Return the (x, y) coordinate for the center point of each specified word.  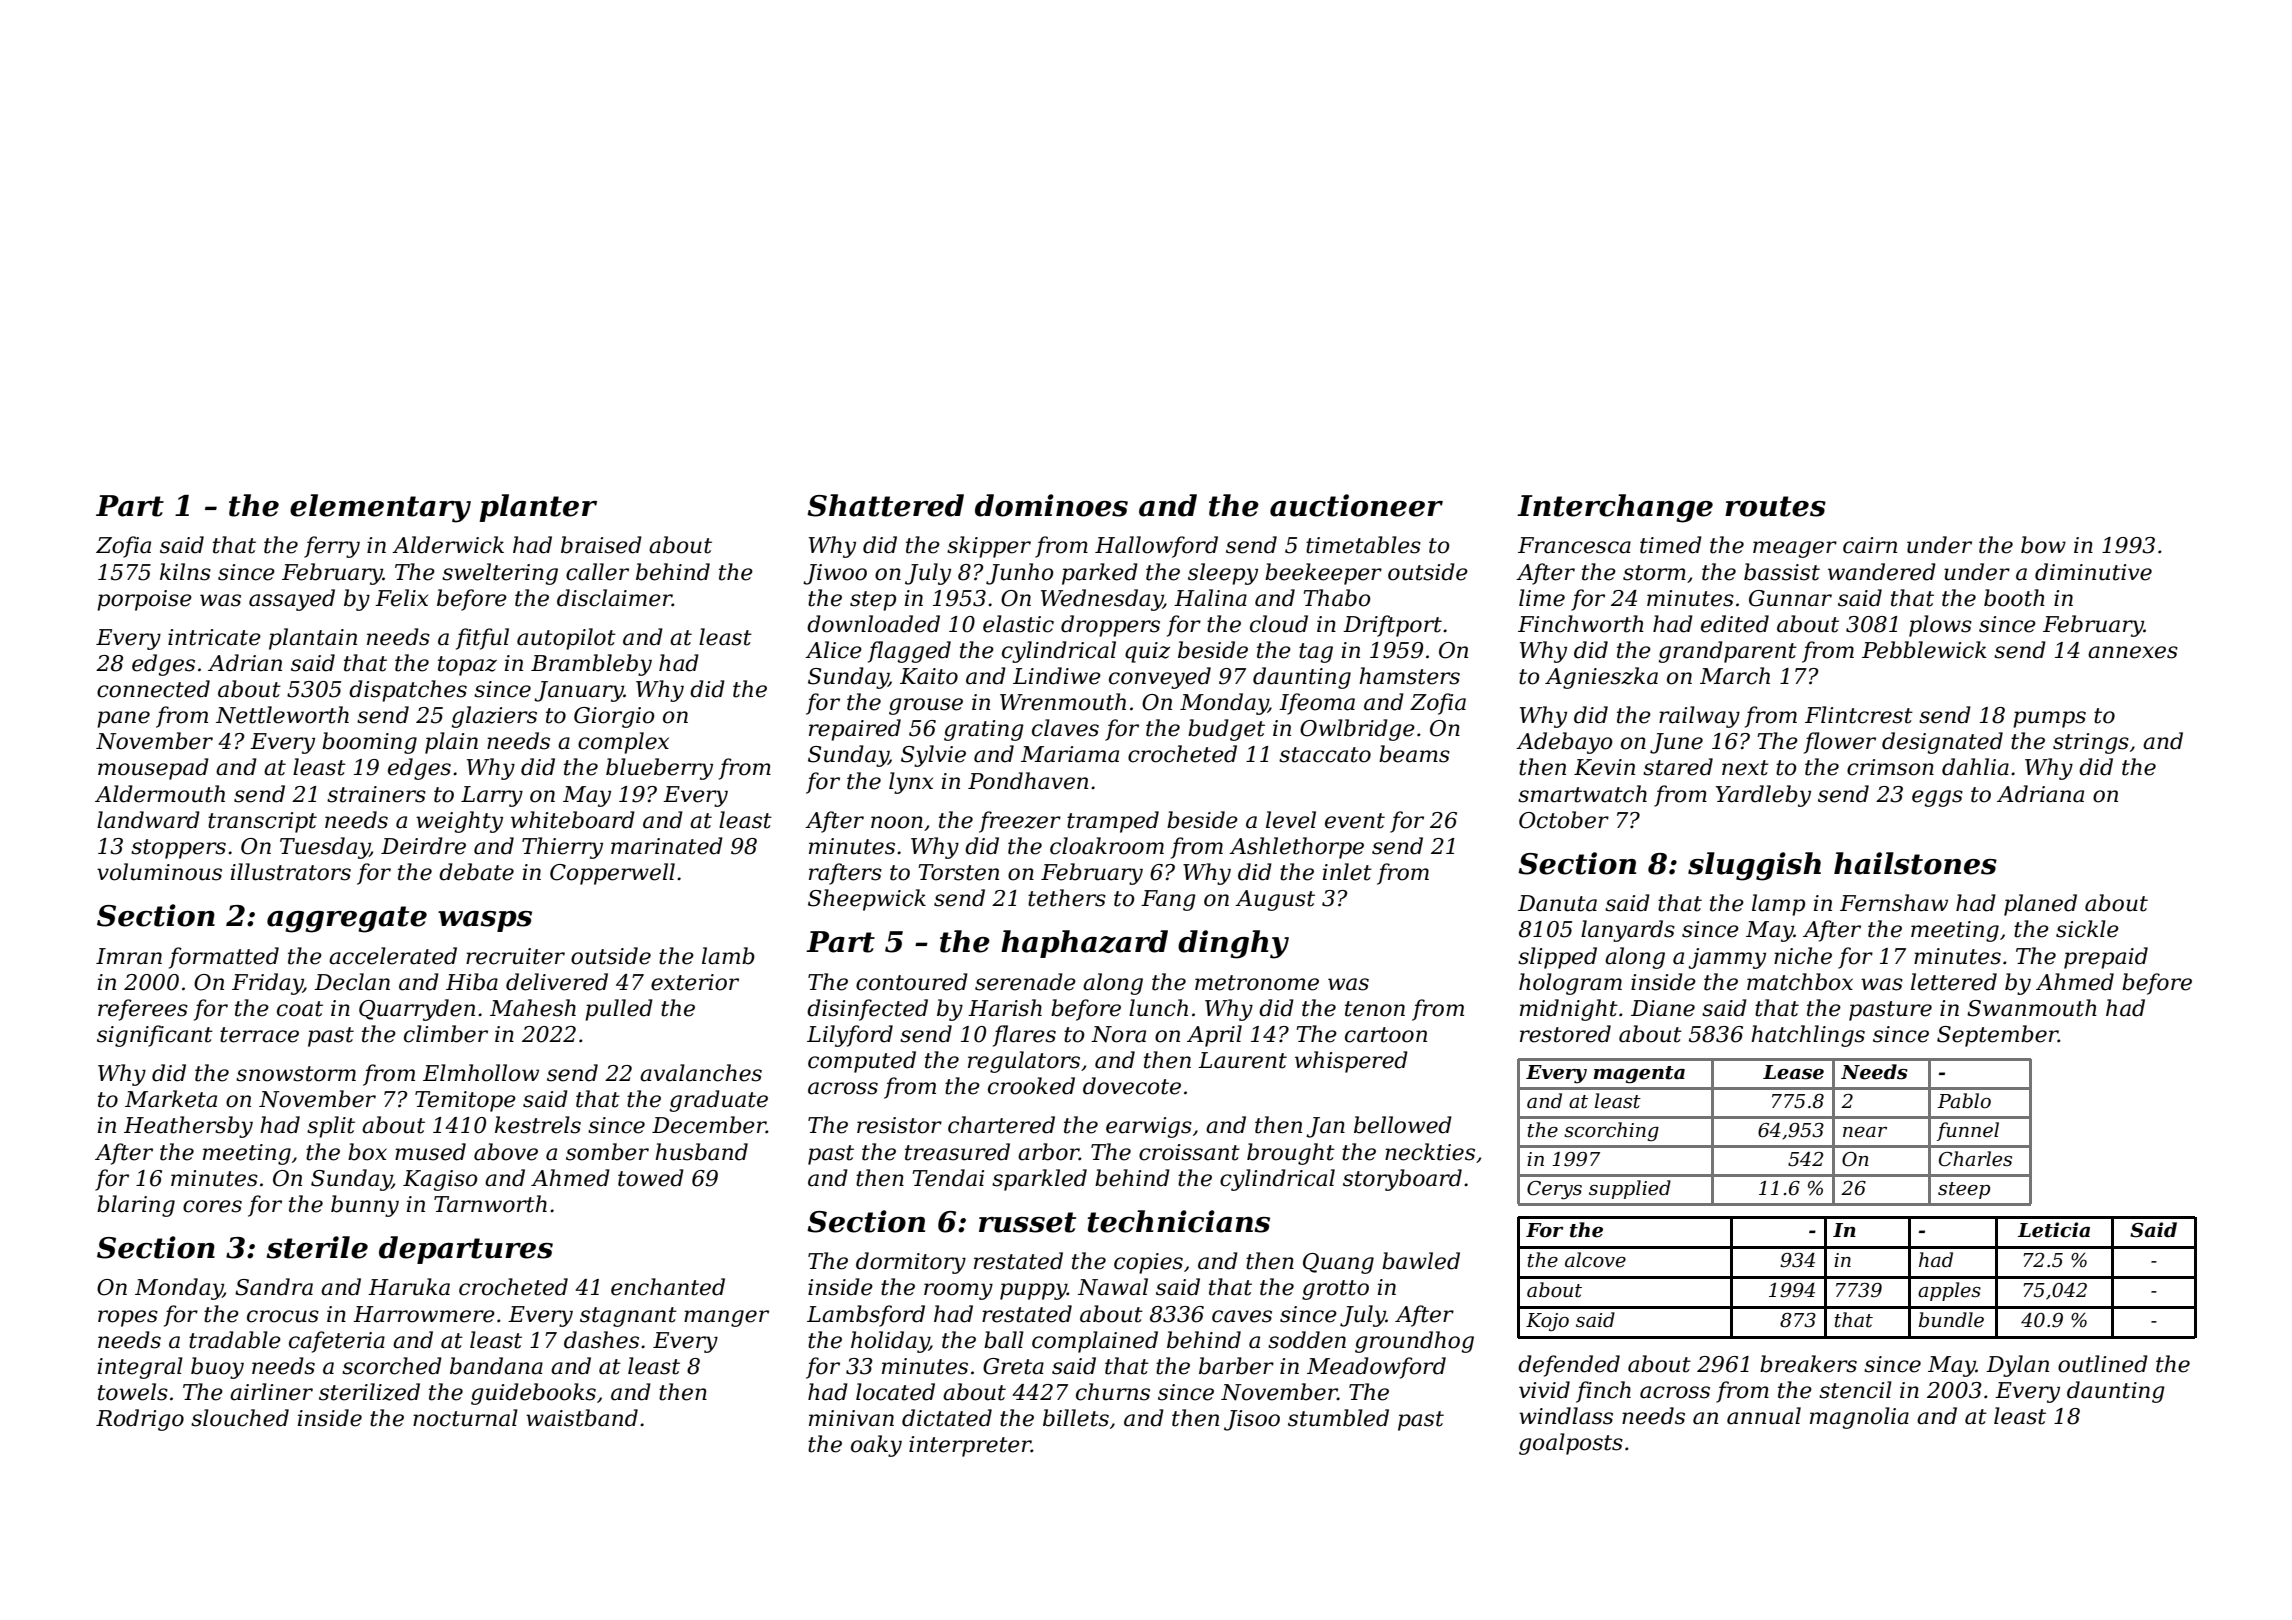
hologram (1570, 984)
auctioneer (1356, 505)
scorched (392, 1366)
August (1275, 900)
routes (1775, 506)
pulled (619, 1010)
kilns (185, 572)
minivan (851, 1418)
